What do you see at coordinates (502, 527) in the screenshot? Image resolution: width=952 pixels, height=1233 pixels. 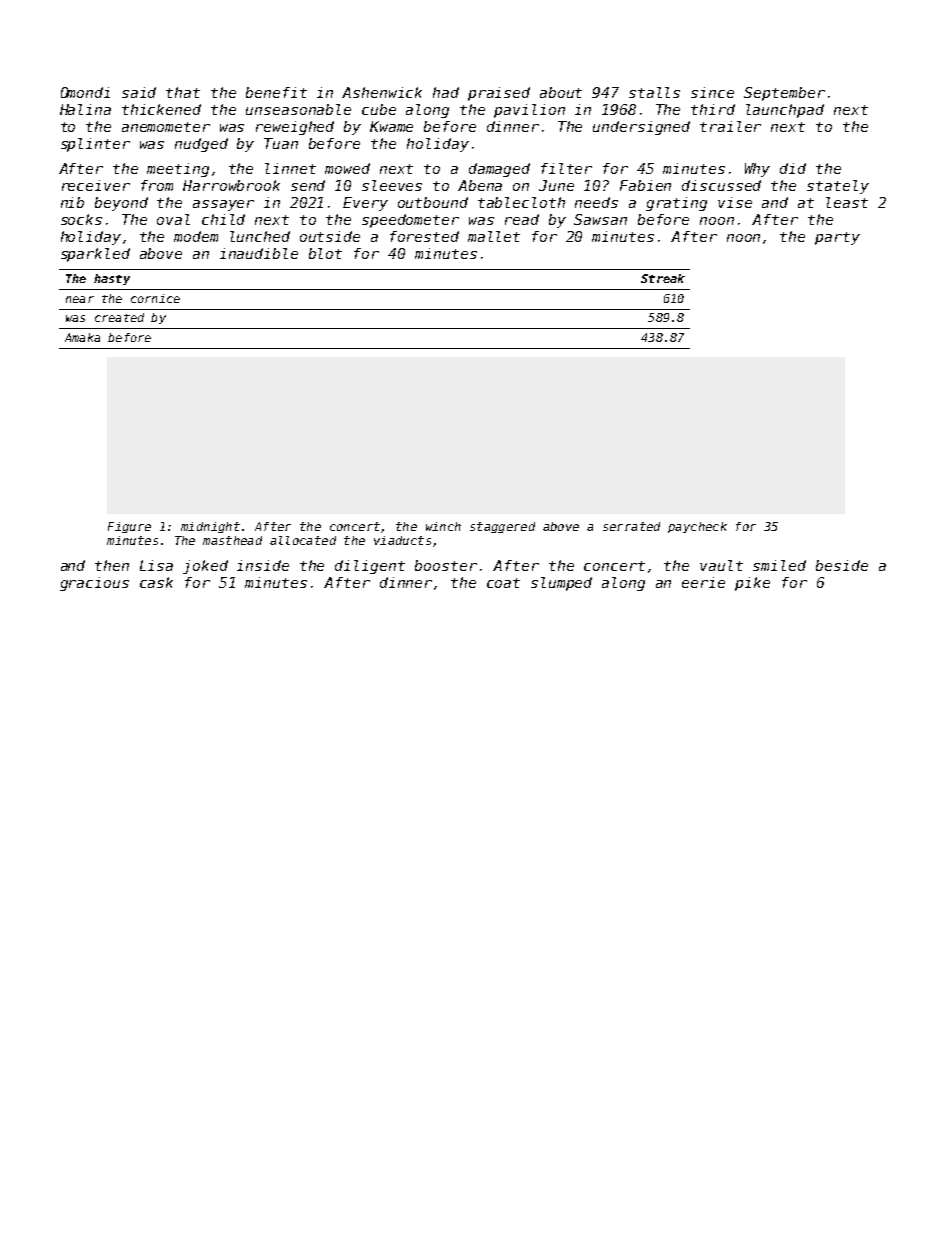 I see `staggered` at bounding box center [502, 527].
